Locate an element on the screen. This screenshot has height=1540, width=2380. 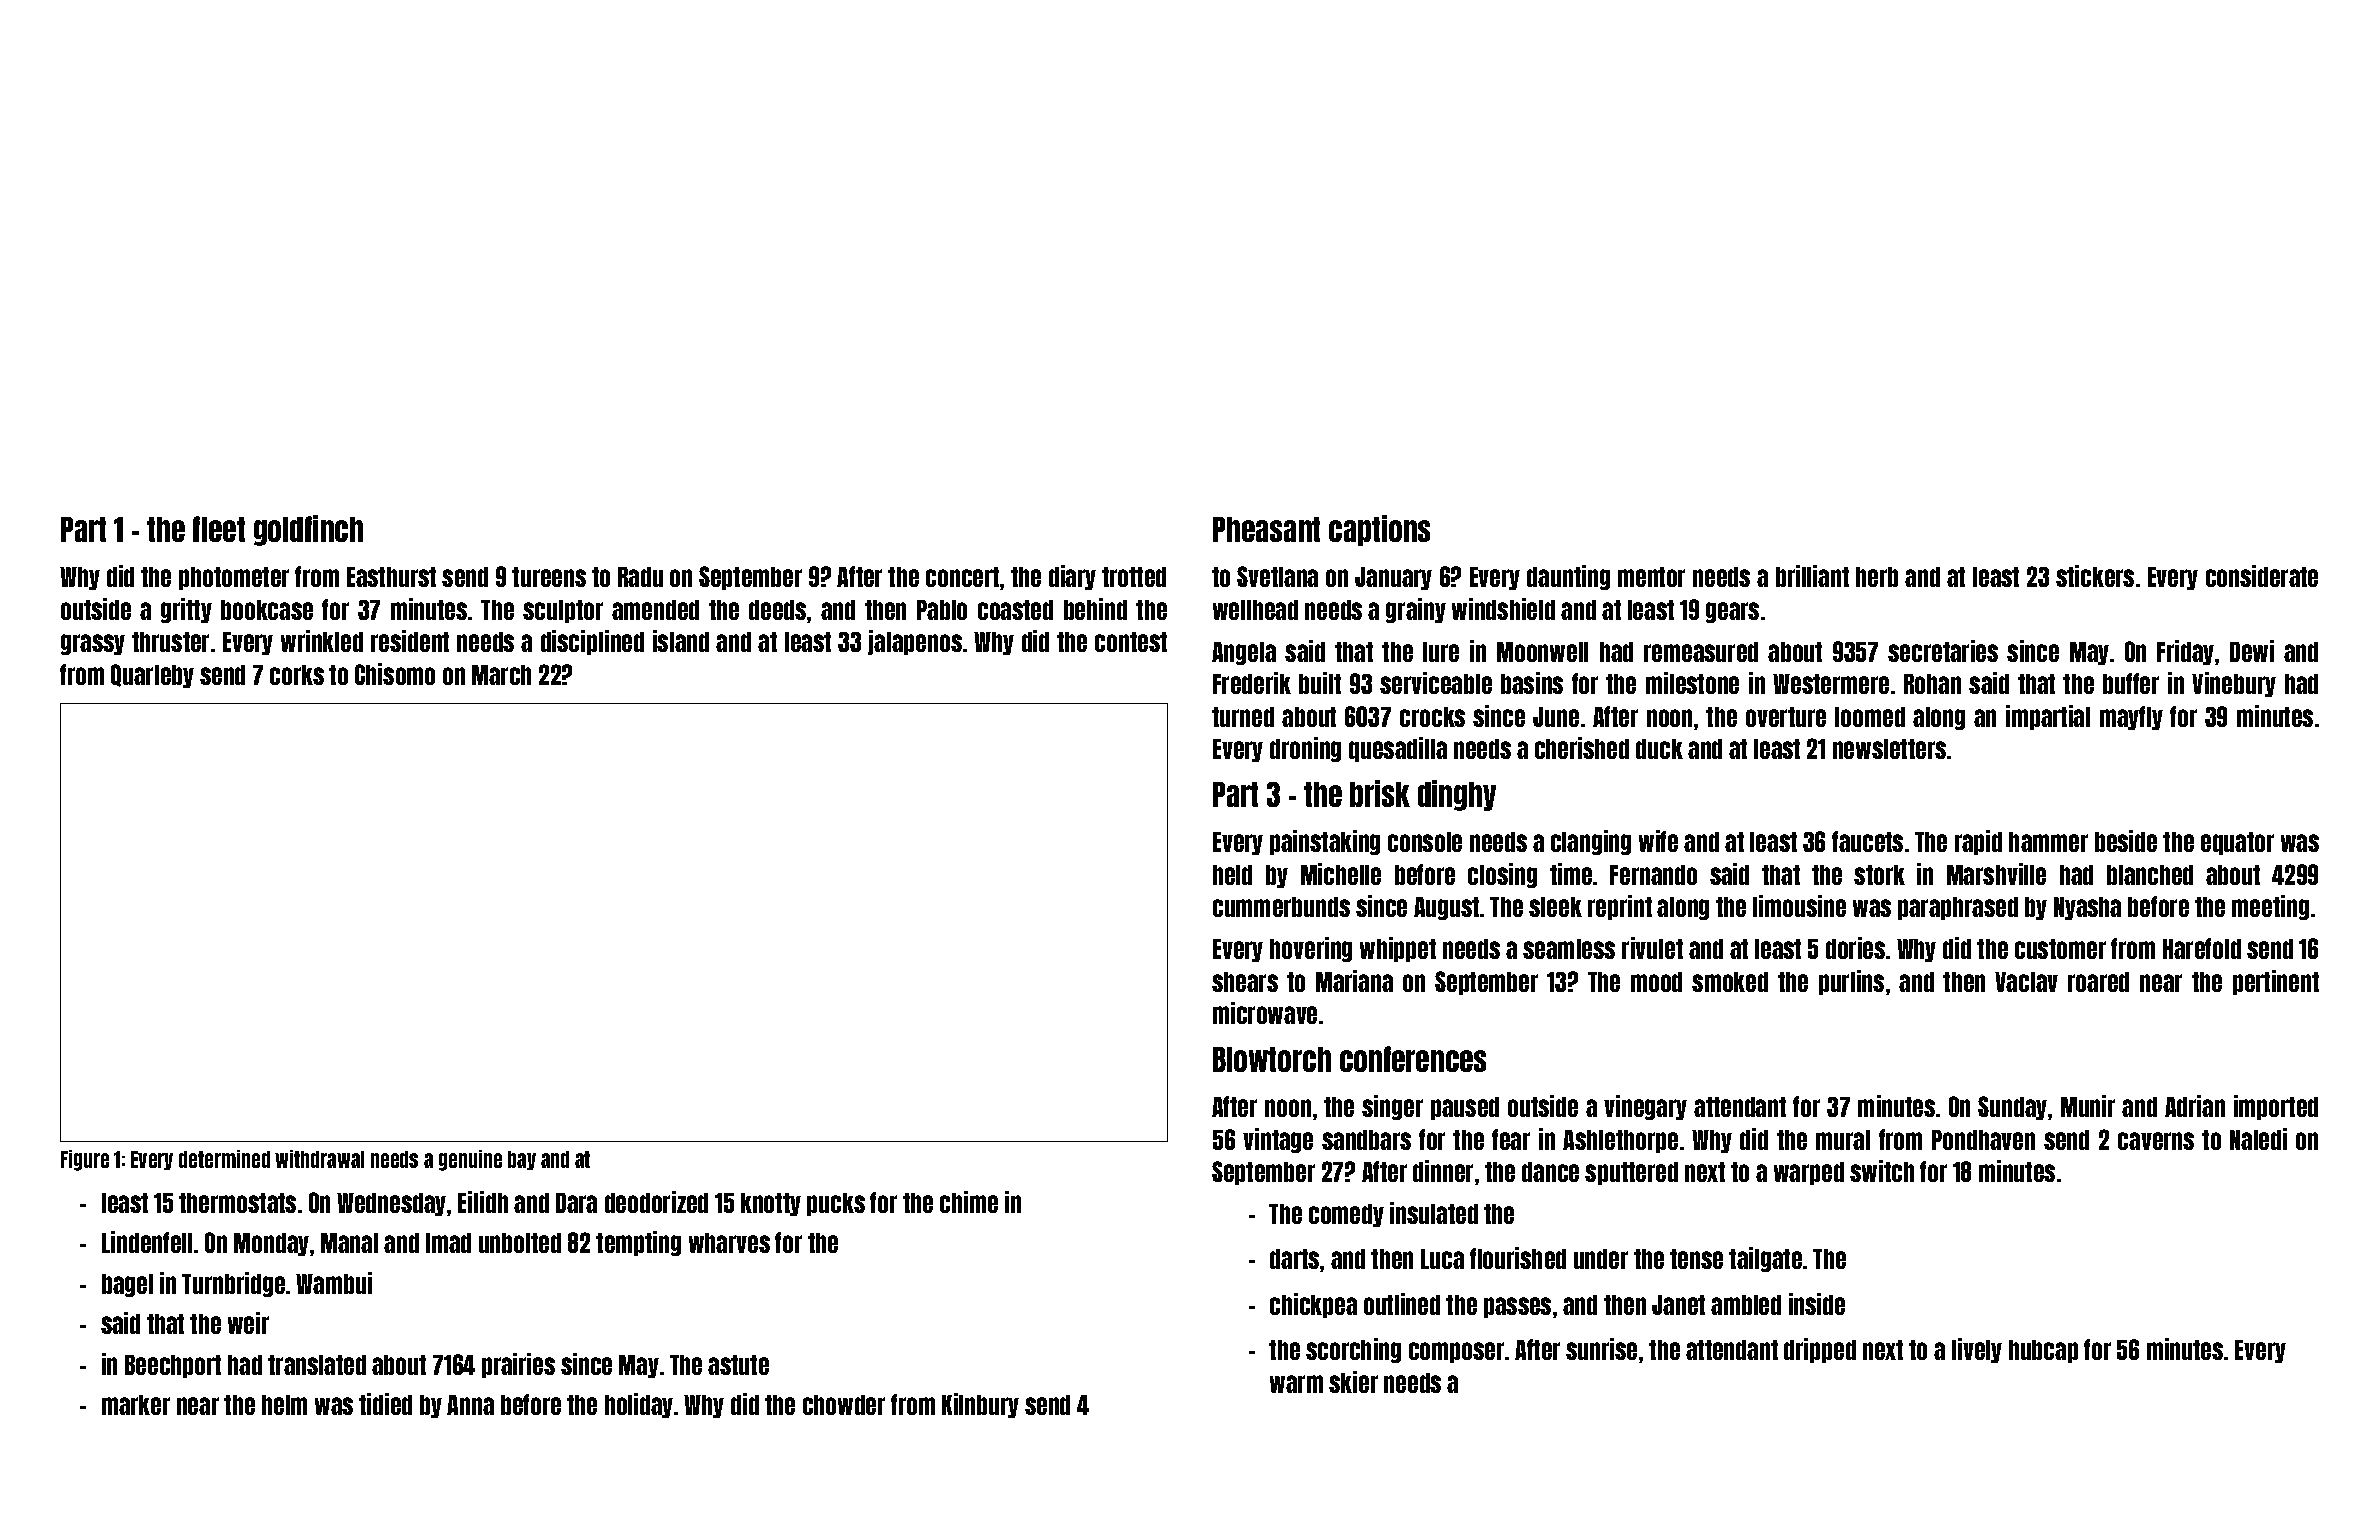
Naledi is located at coordinates (2258, 1139).
